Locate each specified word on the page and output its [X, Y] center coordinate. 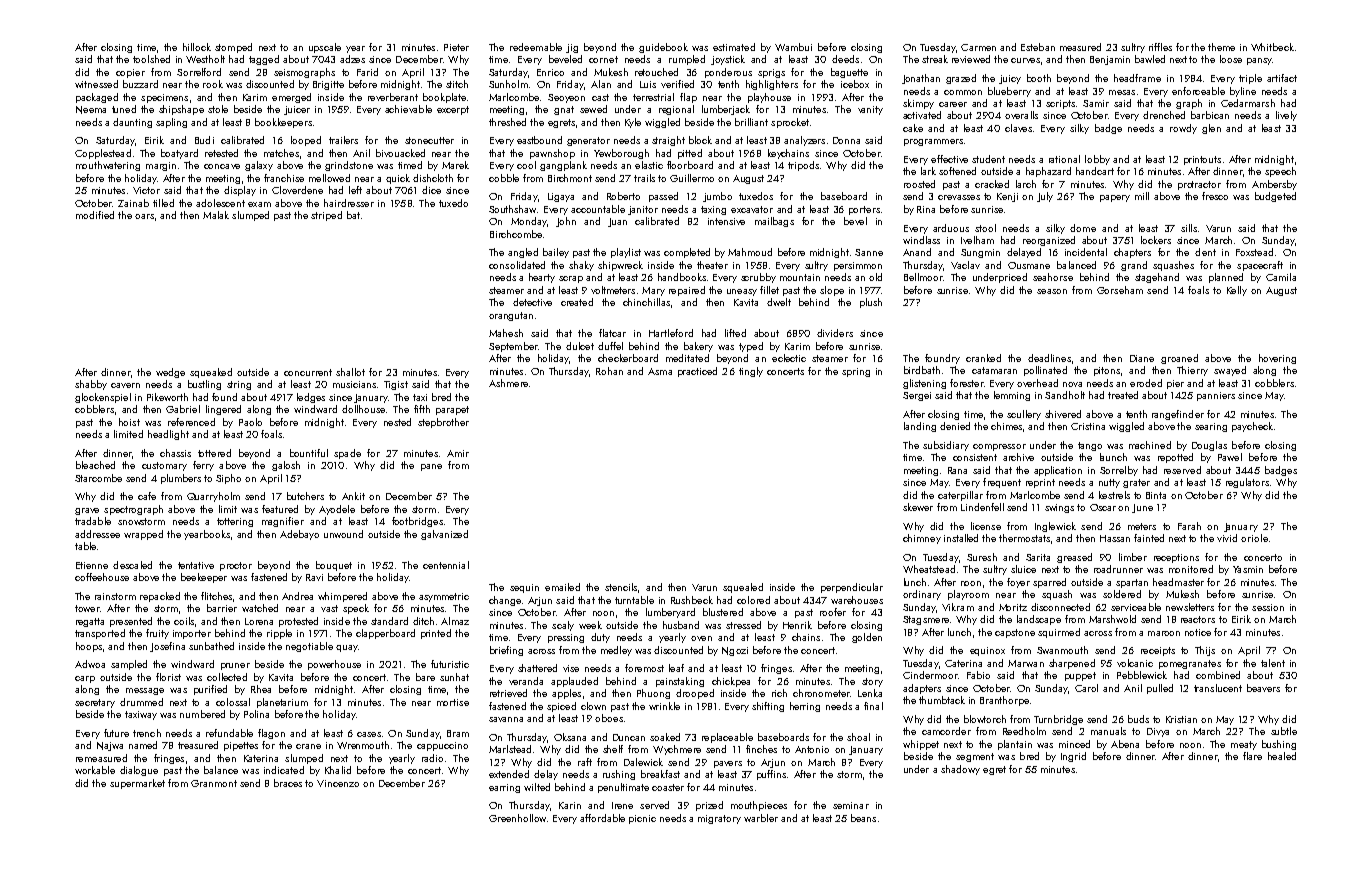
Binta [1156, 495]
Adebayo [299, 535]
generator [588, 141]
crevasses [959, 197]
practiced [697, 372]
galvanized [444, 535]
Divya [1158, 732]
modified [95, 215]
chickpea [731, 682]
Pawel [1230, 457]
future [116, 733]
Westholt [205, 59]
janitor [643, 210]
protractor [1199, 185]
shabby [91, 385]
